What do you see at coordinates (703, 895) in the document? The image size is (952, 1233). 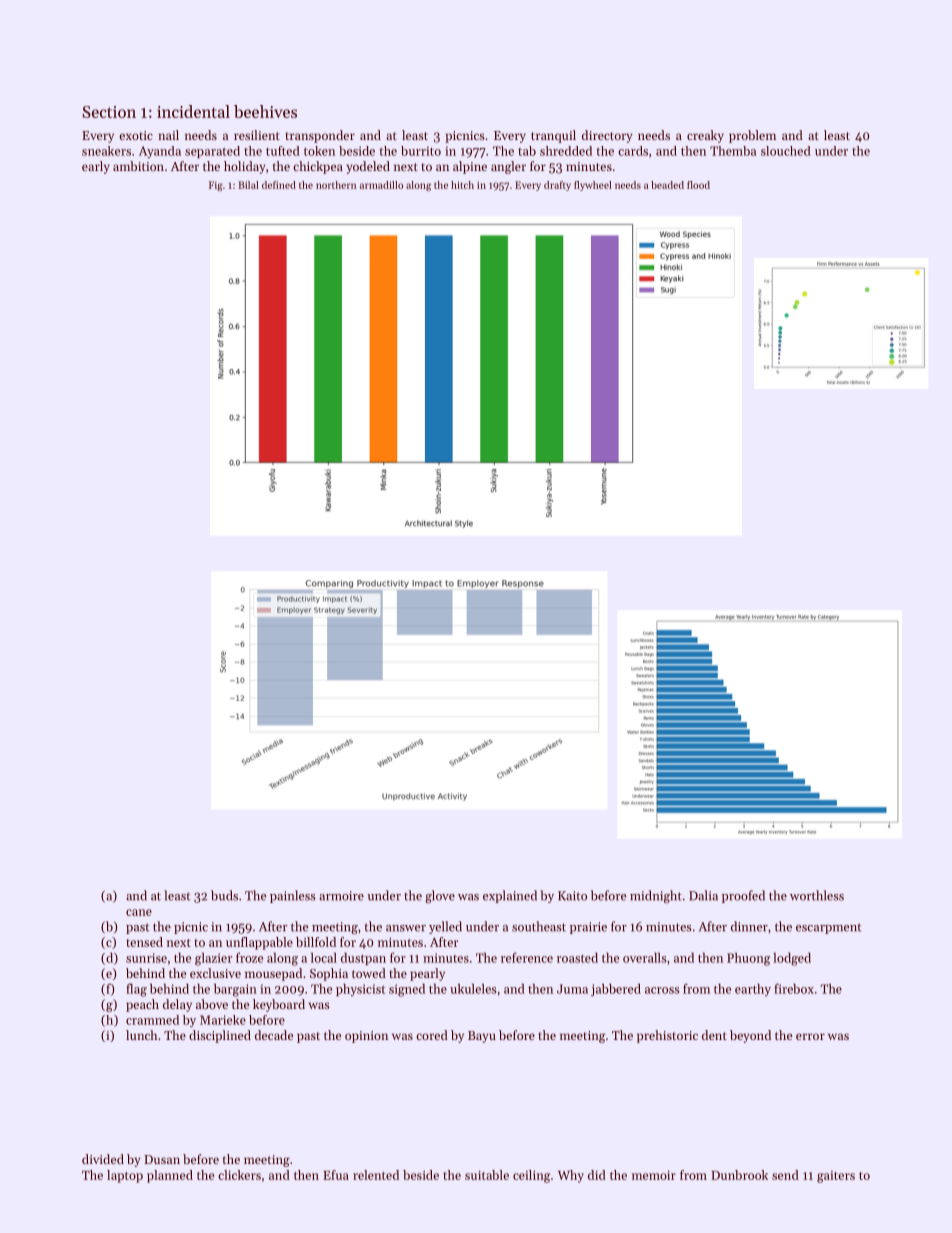 I see `Dalia` at bounding box center [703, 895].
